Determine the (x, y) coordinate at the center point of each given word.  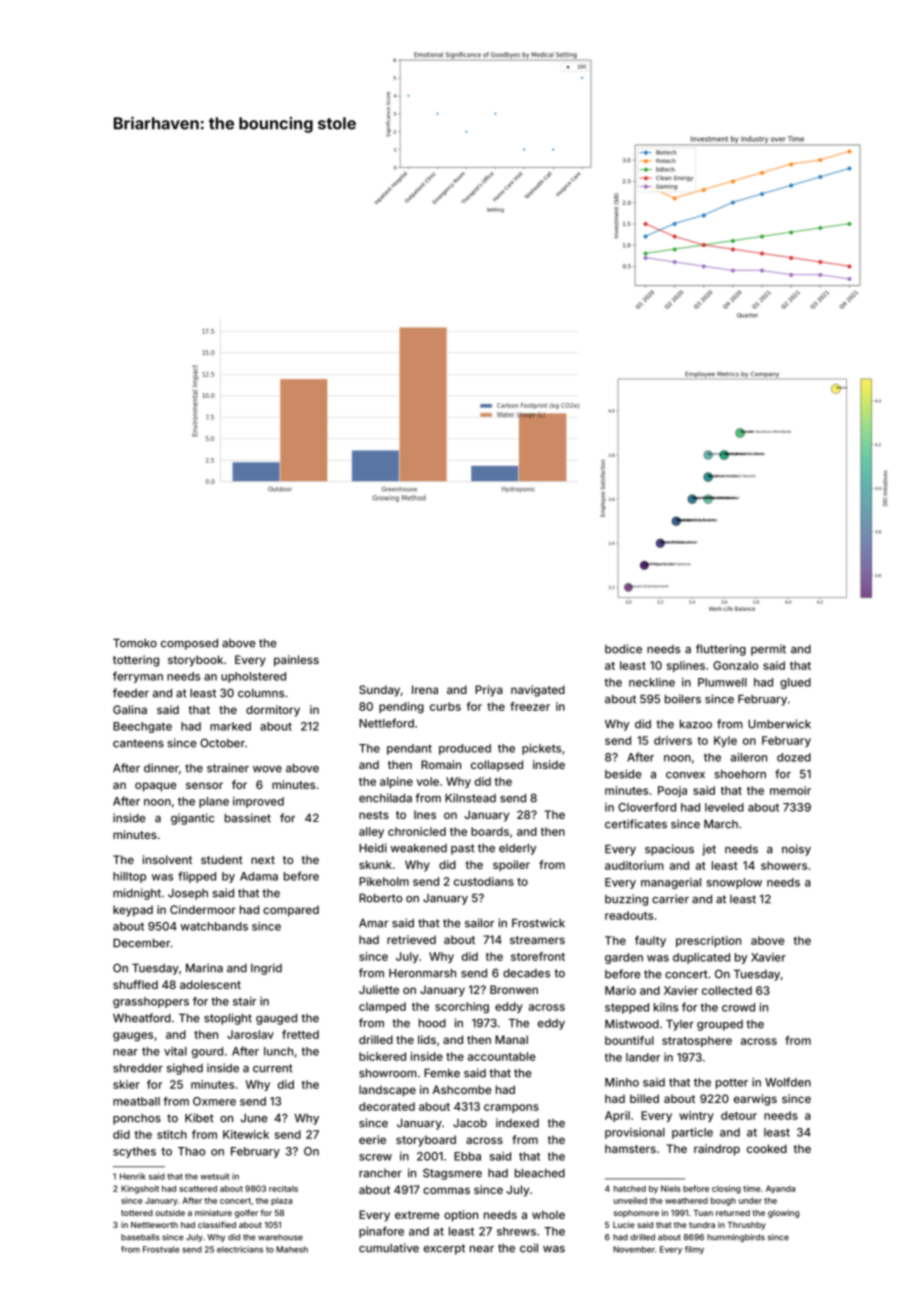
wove (267, 769)
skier (126, 1084)
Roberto (380, 898)
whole (548, 1214)
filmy (694, 1250)
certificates (636, 824)
